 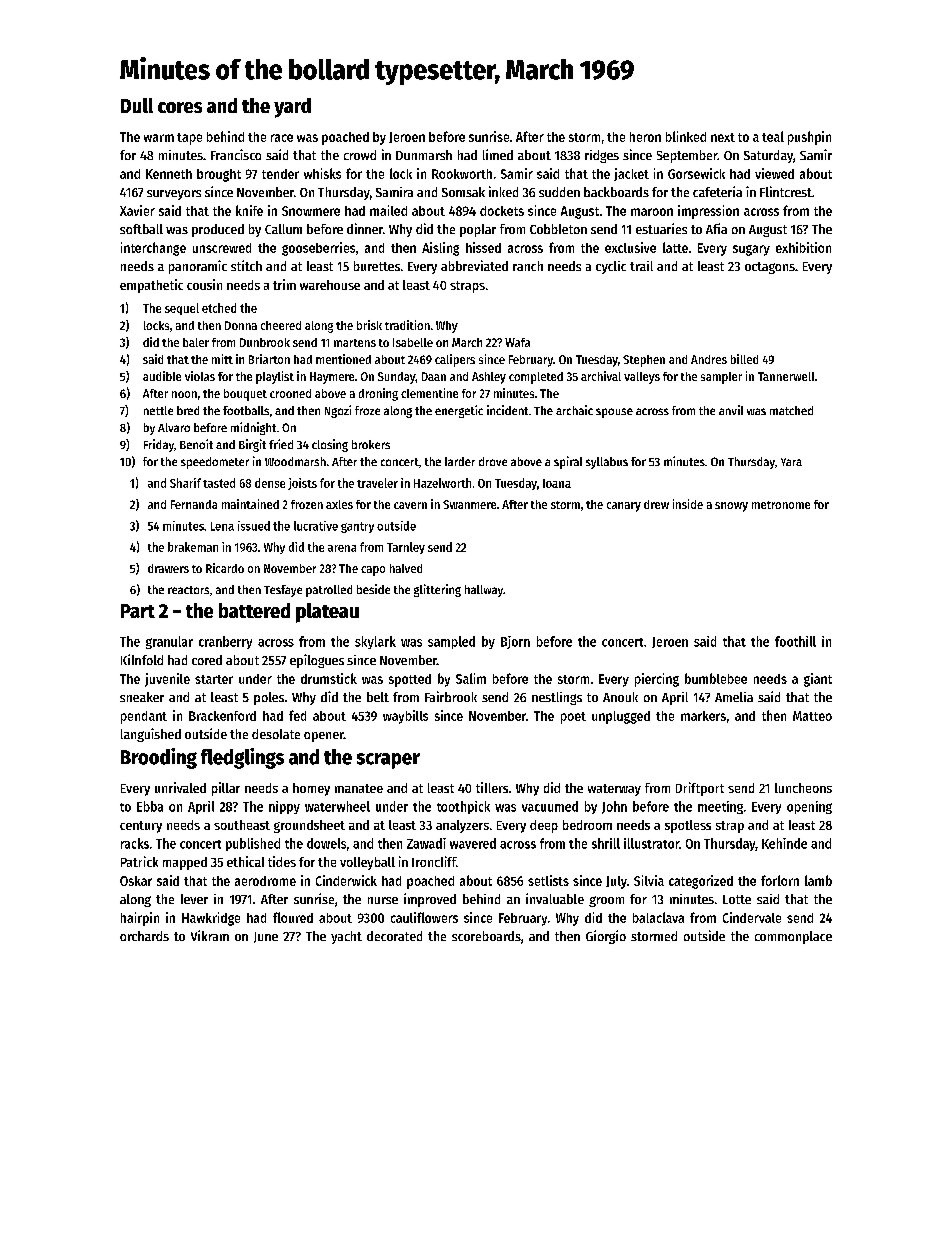 I want to click on orchards, so click(x=144, y=936).
